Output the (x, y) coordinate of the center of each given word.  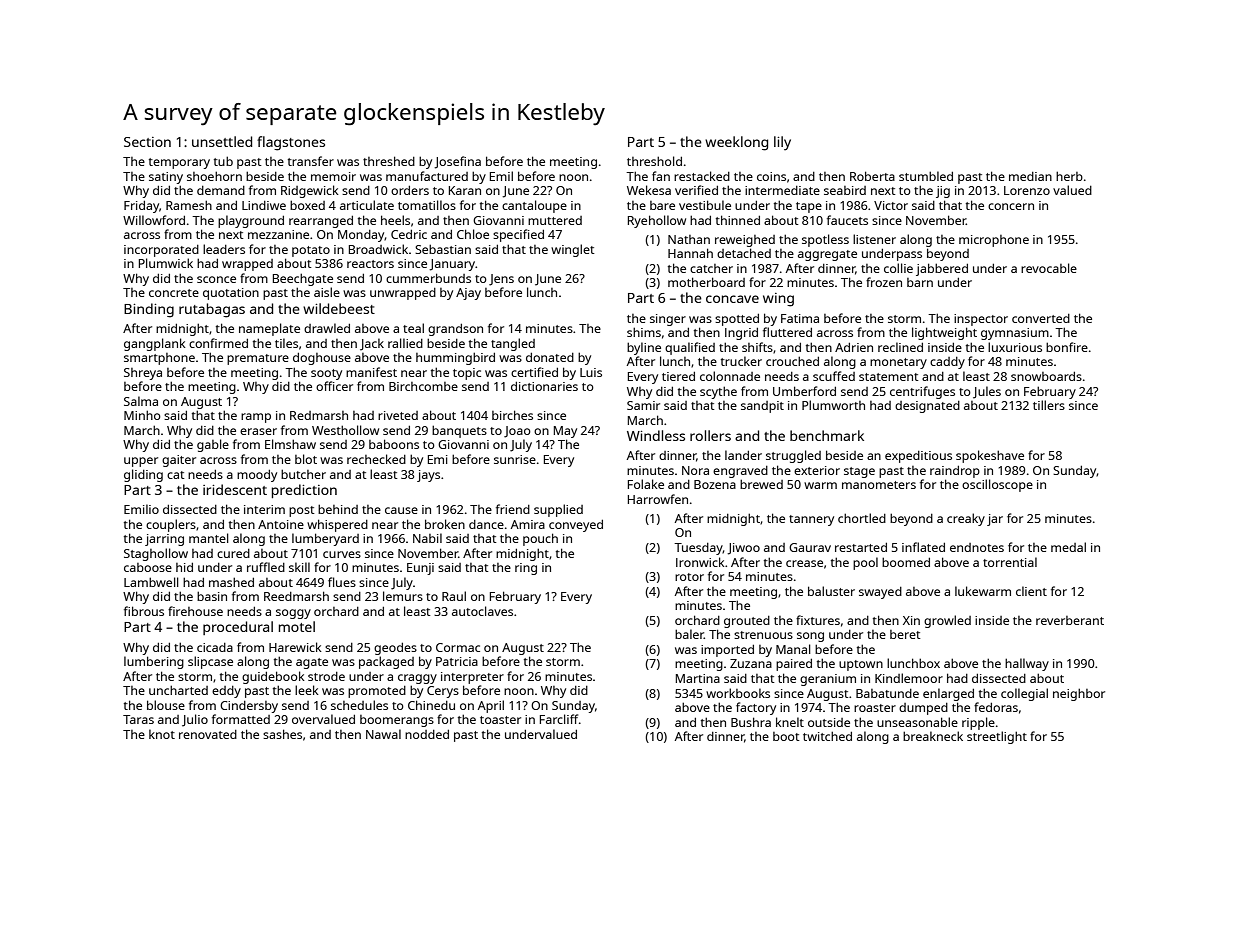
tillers (1049, 405)
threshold (654, 161)
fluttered (787, 332)
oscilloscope (997, 485)
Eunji (420, 569)
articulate (367, 205)
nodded (427, 734)
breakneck (933, 736)
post (302, 511)
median (1030, 176)
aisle (327, 292)
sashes (282, 734)
